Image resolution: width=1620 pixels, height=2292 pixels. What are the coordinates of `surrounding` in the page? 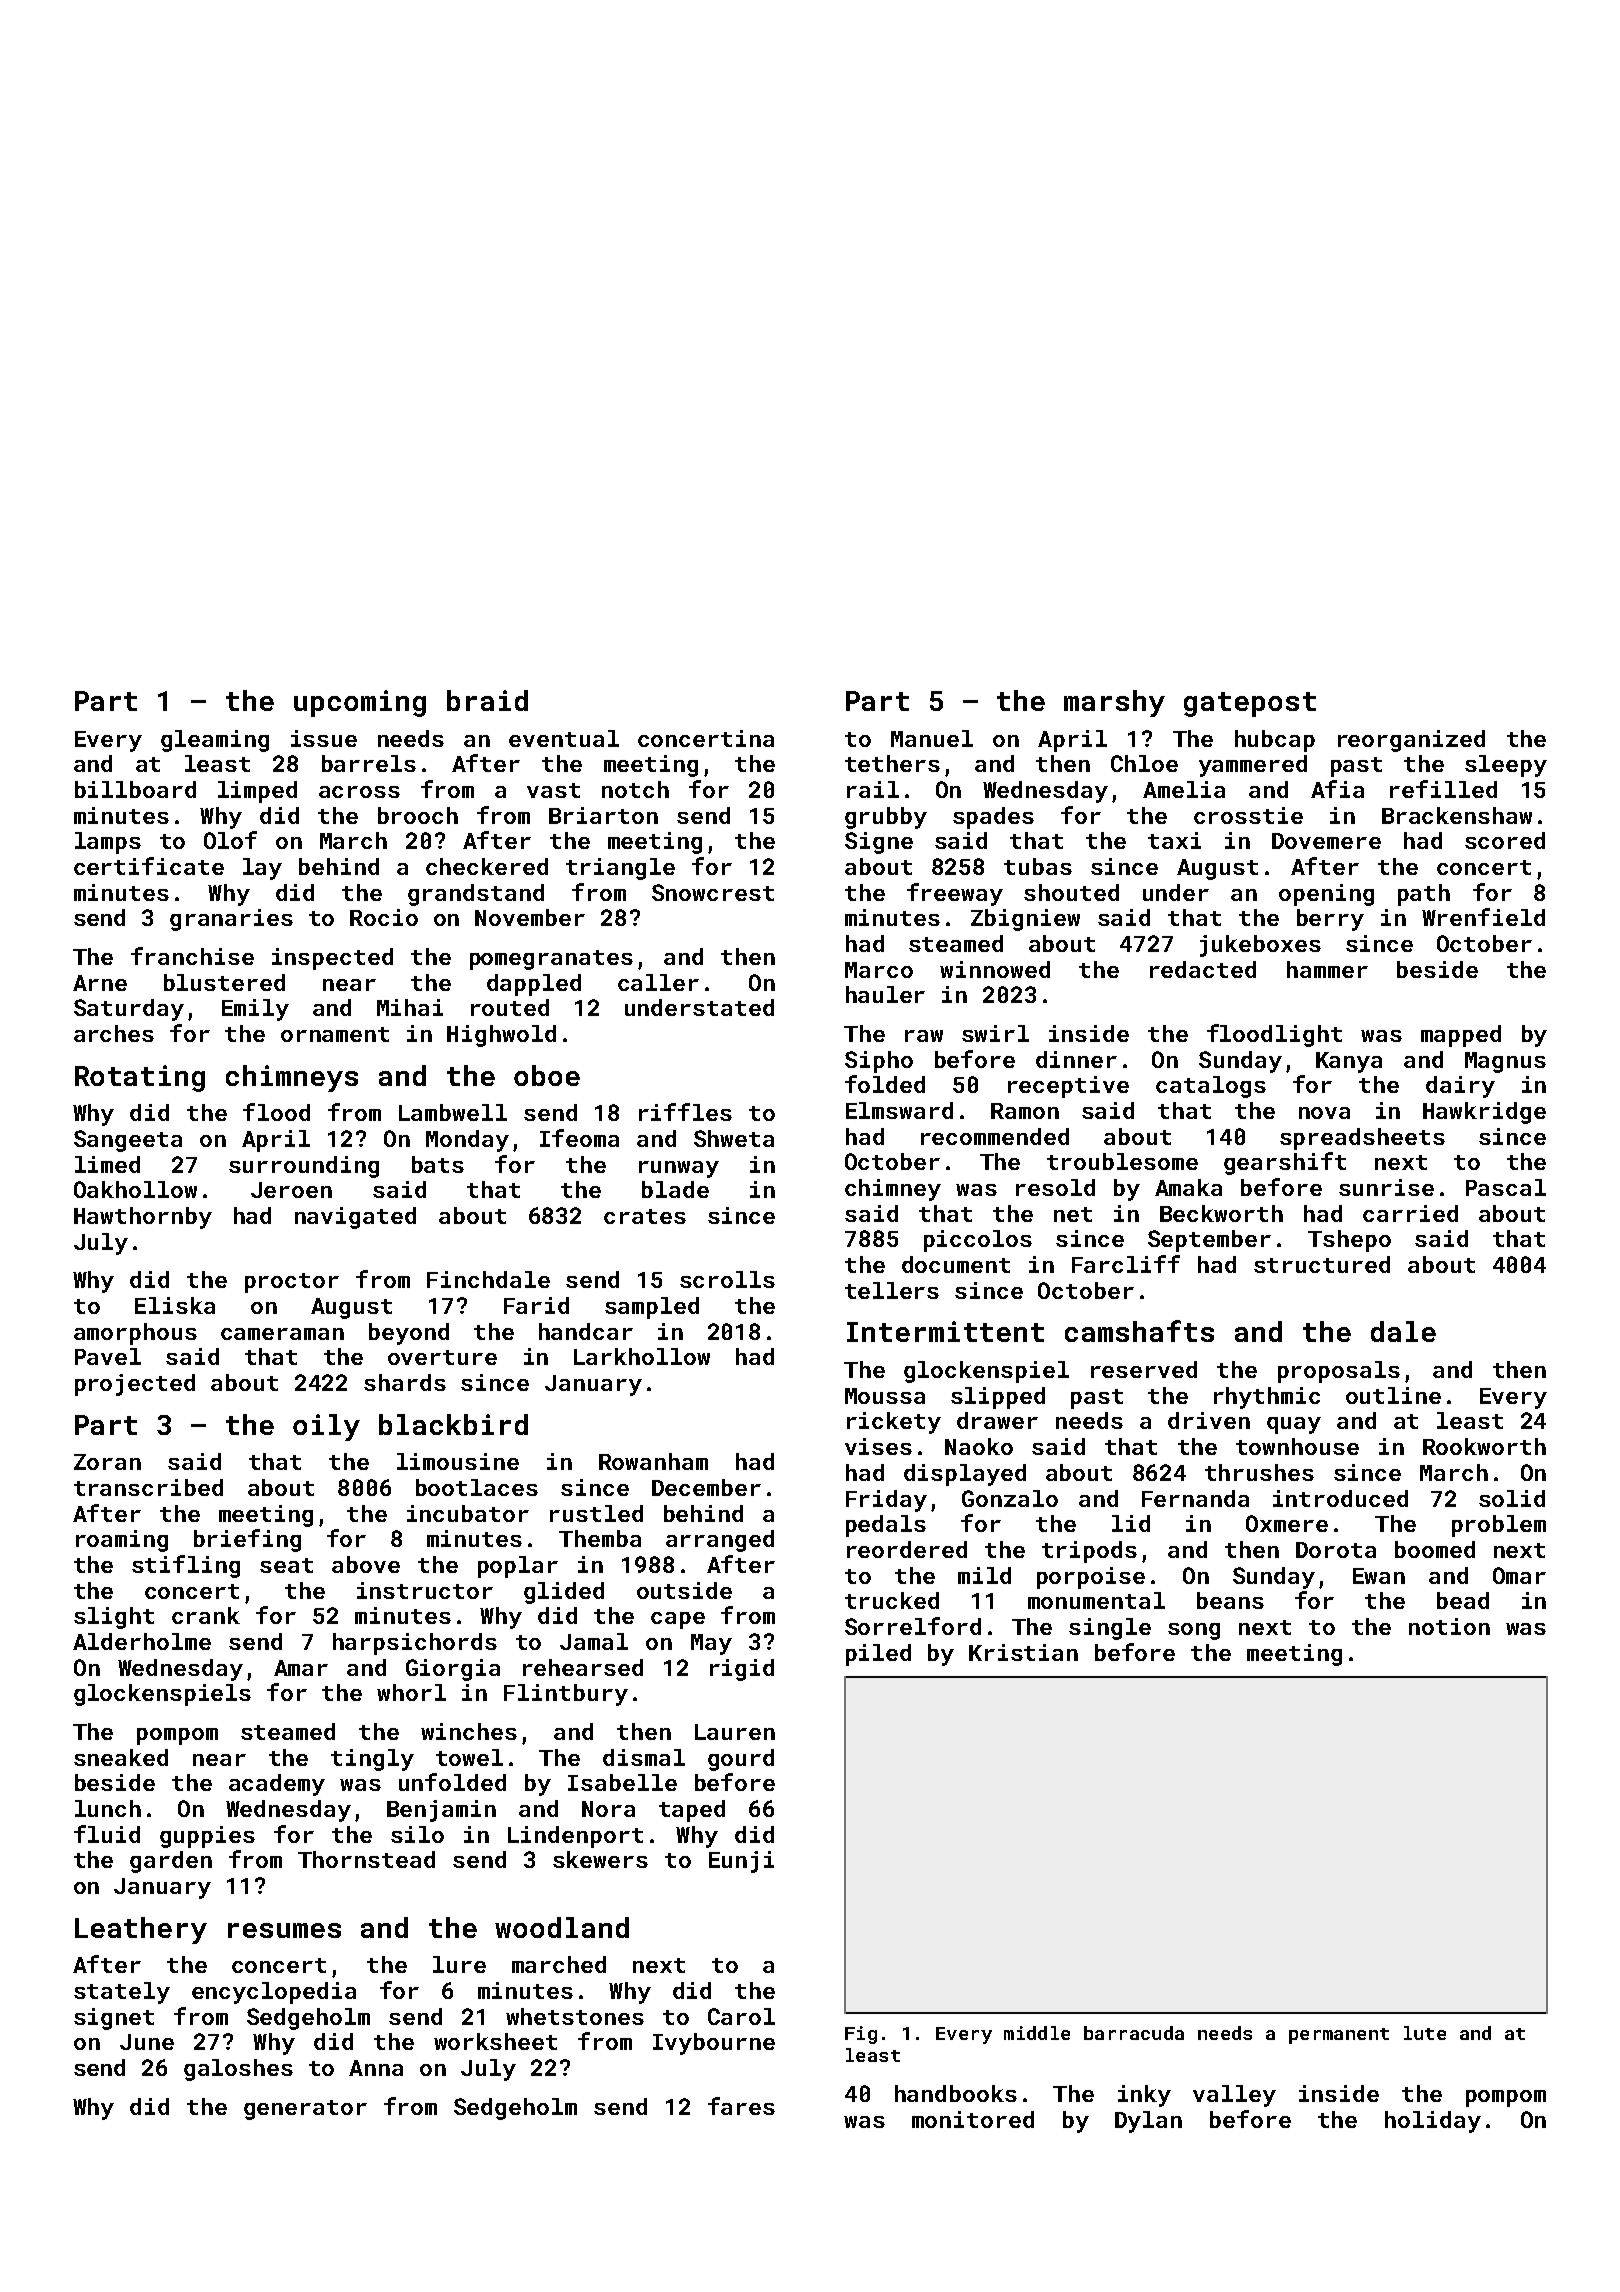 It's located at (304, 1167).
